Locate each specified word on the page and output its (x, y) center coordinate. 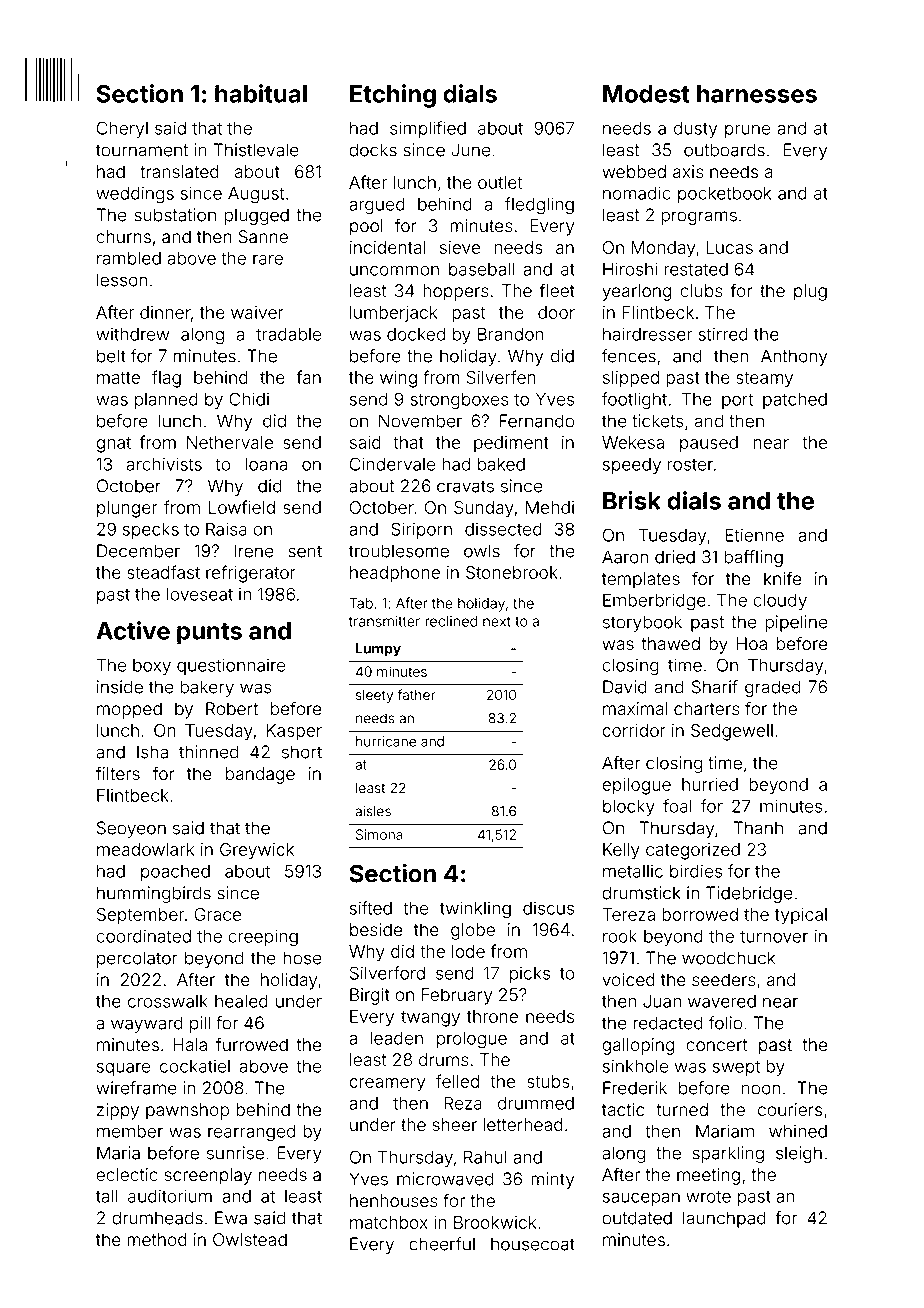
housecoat (533, 1244)
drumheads (157, 1218)
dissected (503, 529)
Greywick (257, 851)
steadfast (163, 572)
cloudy (780, 602)
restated (696, 269)
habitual (261, 93)
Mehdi (550, 507)
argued (377, 206)
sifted (371, 908)
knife (782, 578)
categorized (693, 851)
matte (118, 378)
